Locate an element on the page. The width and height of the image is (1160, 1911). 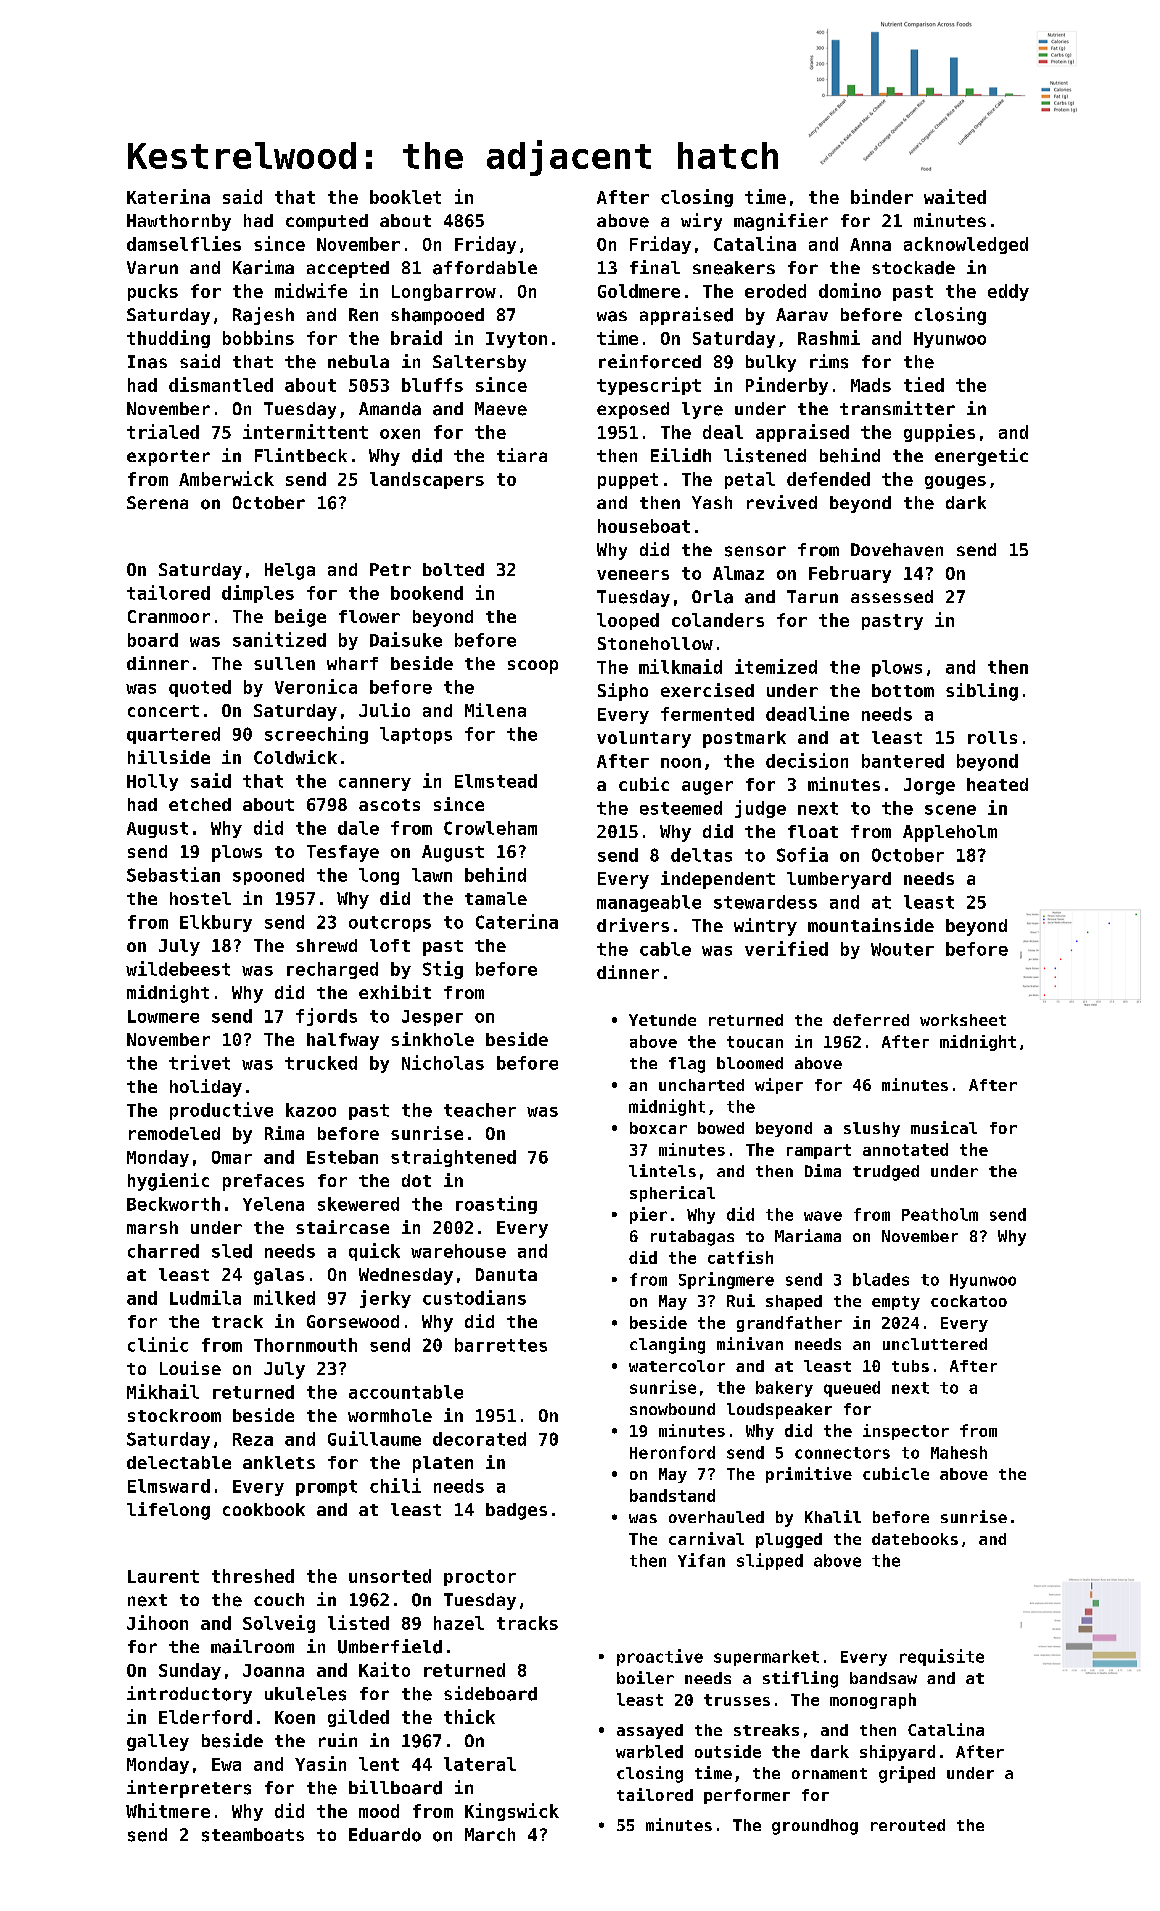
voluntary is located at coordinates (644, 739).
